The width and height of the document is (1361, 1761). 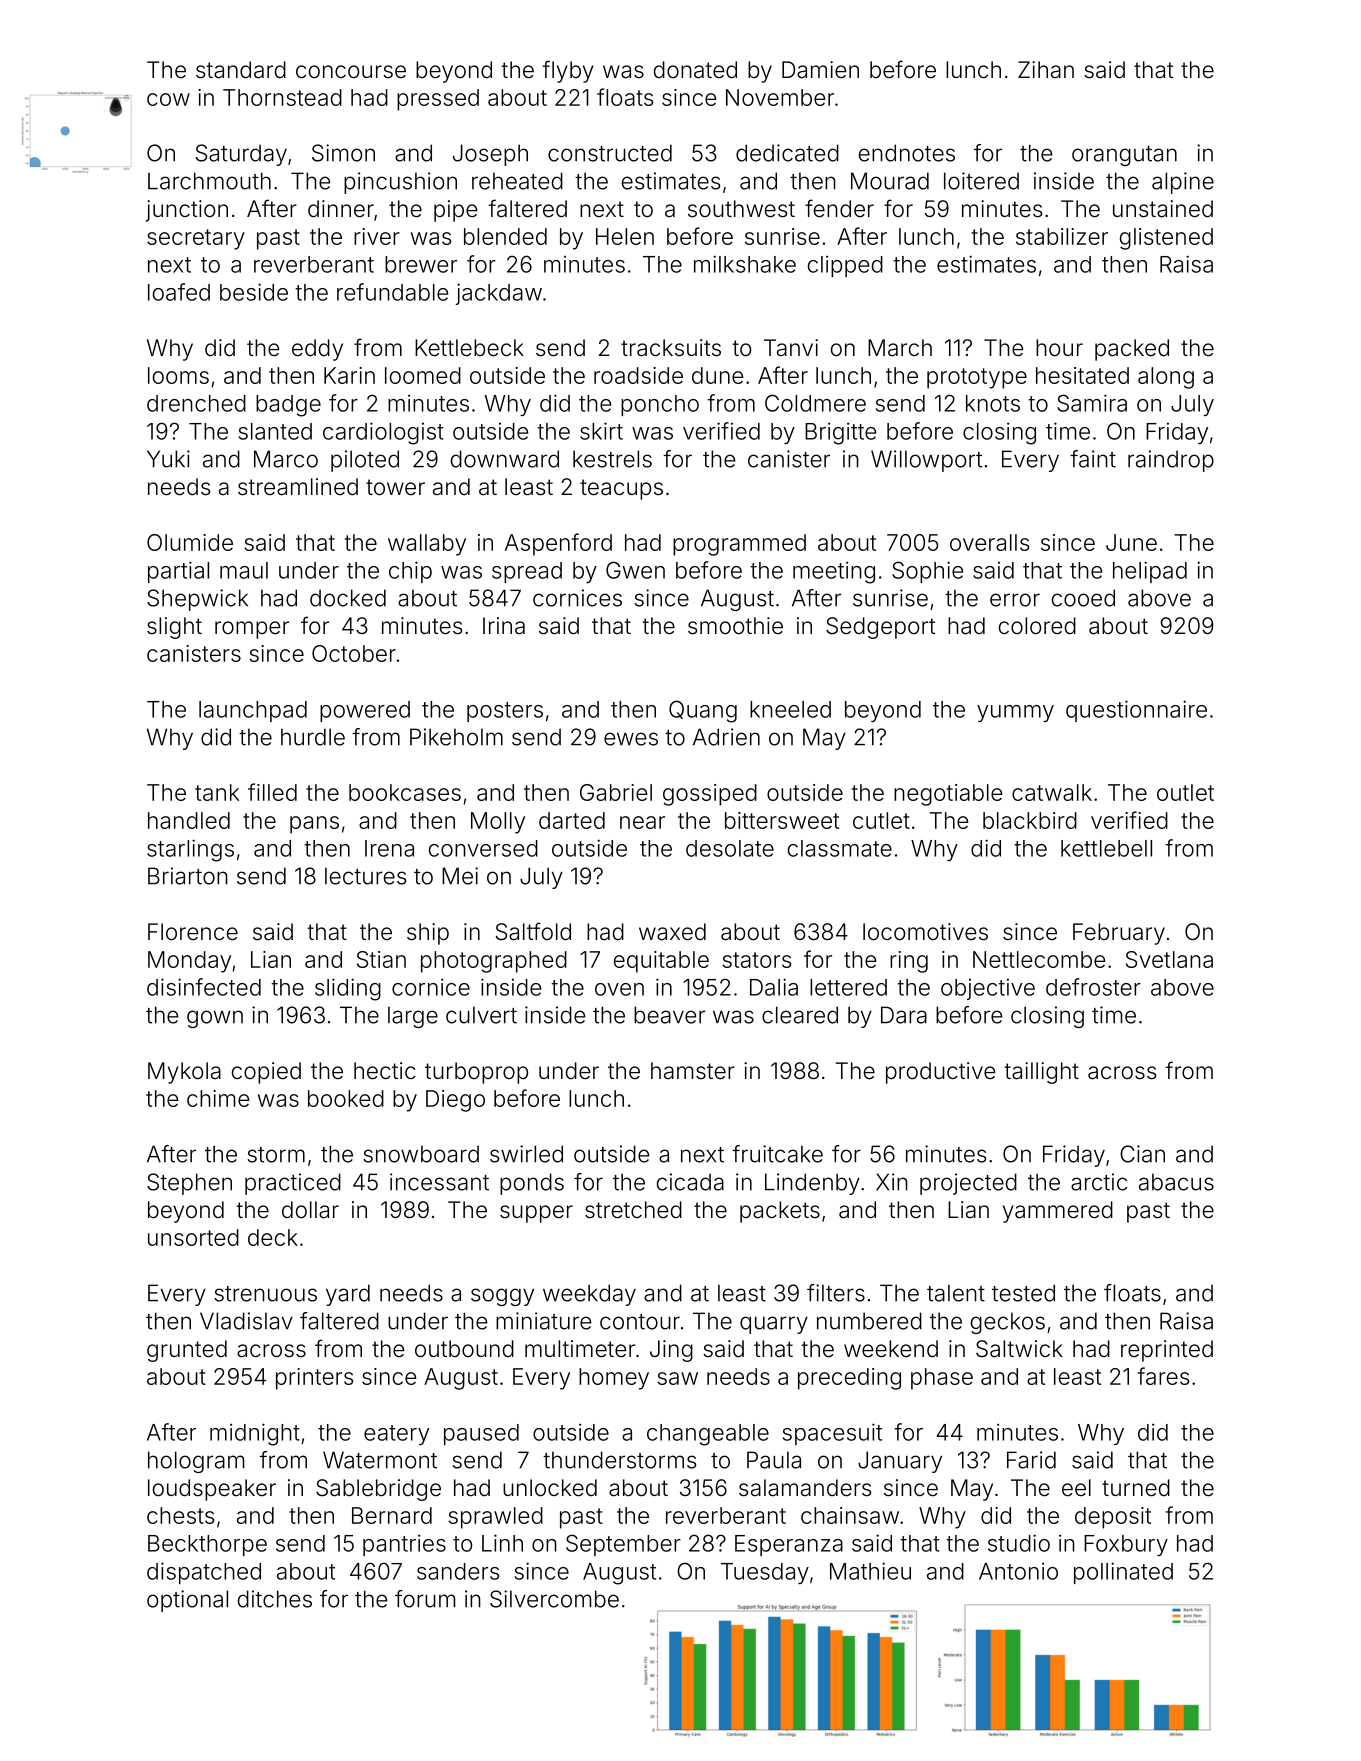 I want to click on numbered, so click(x=869, y=1321).
